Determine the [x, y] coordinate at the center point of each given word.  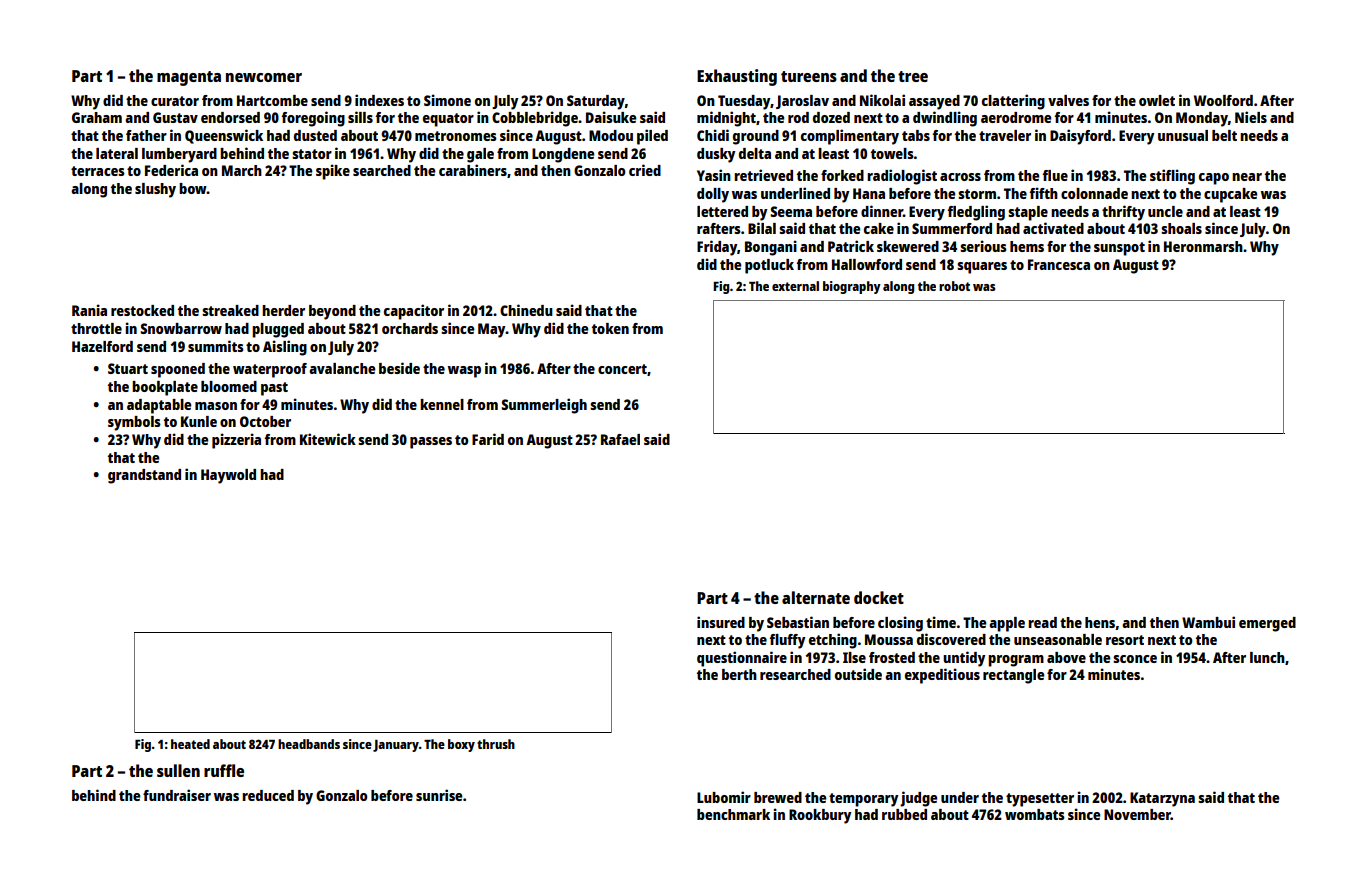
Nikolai [882, 100]
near [1247, 177]
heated [190, 744]
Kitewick [328, 439]
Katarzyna [1162, 799]
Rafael [620, 439]
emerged [1267, 624]
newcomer [264, 77]
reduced [268, 795]
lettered [722, 211]
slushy [155, 190]
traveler [1005, 135]
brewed [778, 797]
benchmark [733, 814]
